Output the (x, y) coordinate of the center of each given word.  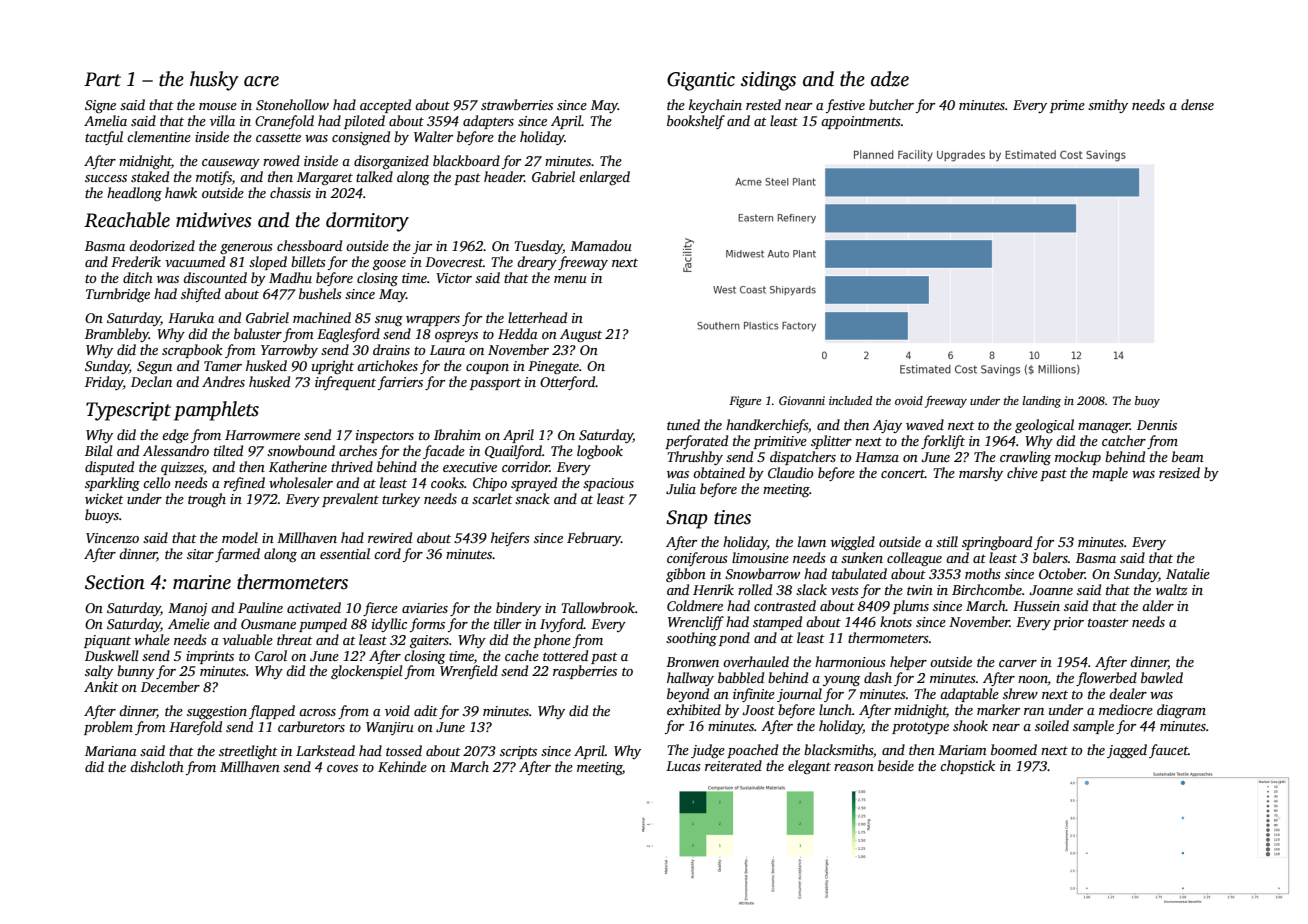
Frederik (136, 261)
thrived (352, 466)
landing (1042, 402)
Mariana (111, 751)
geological (1044, 426)
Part (102, 79)
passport (495, 384)
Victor (454, 278)
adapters (488, 122)
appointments (861, 122)
